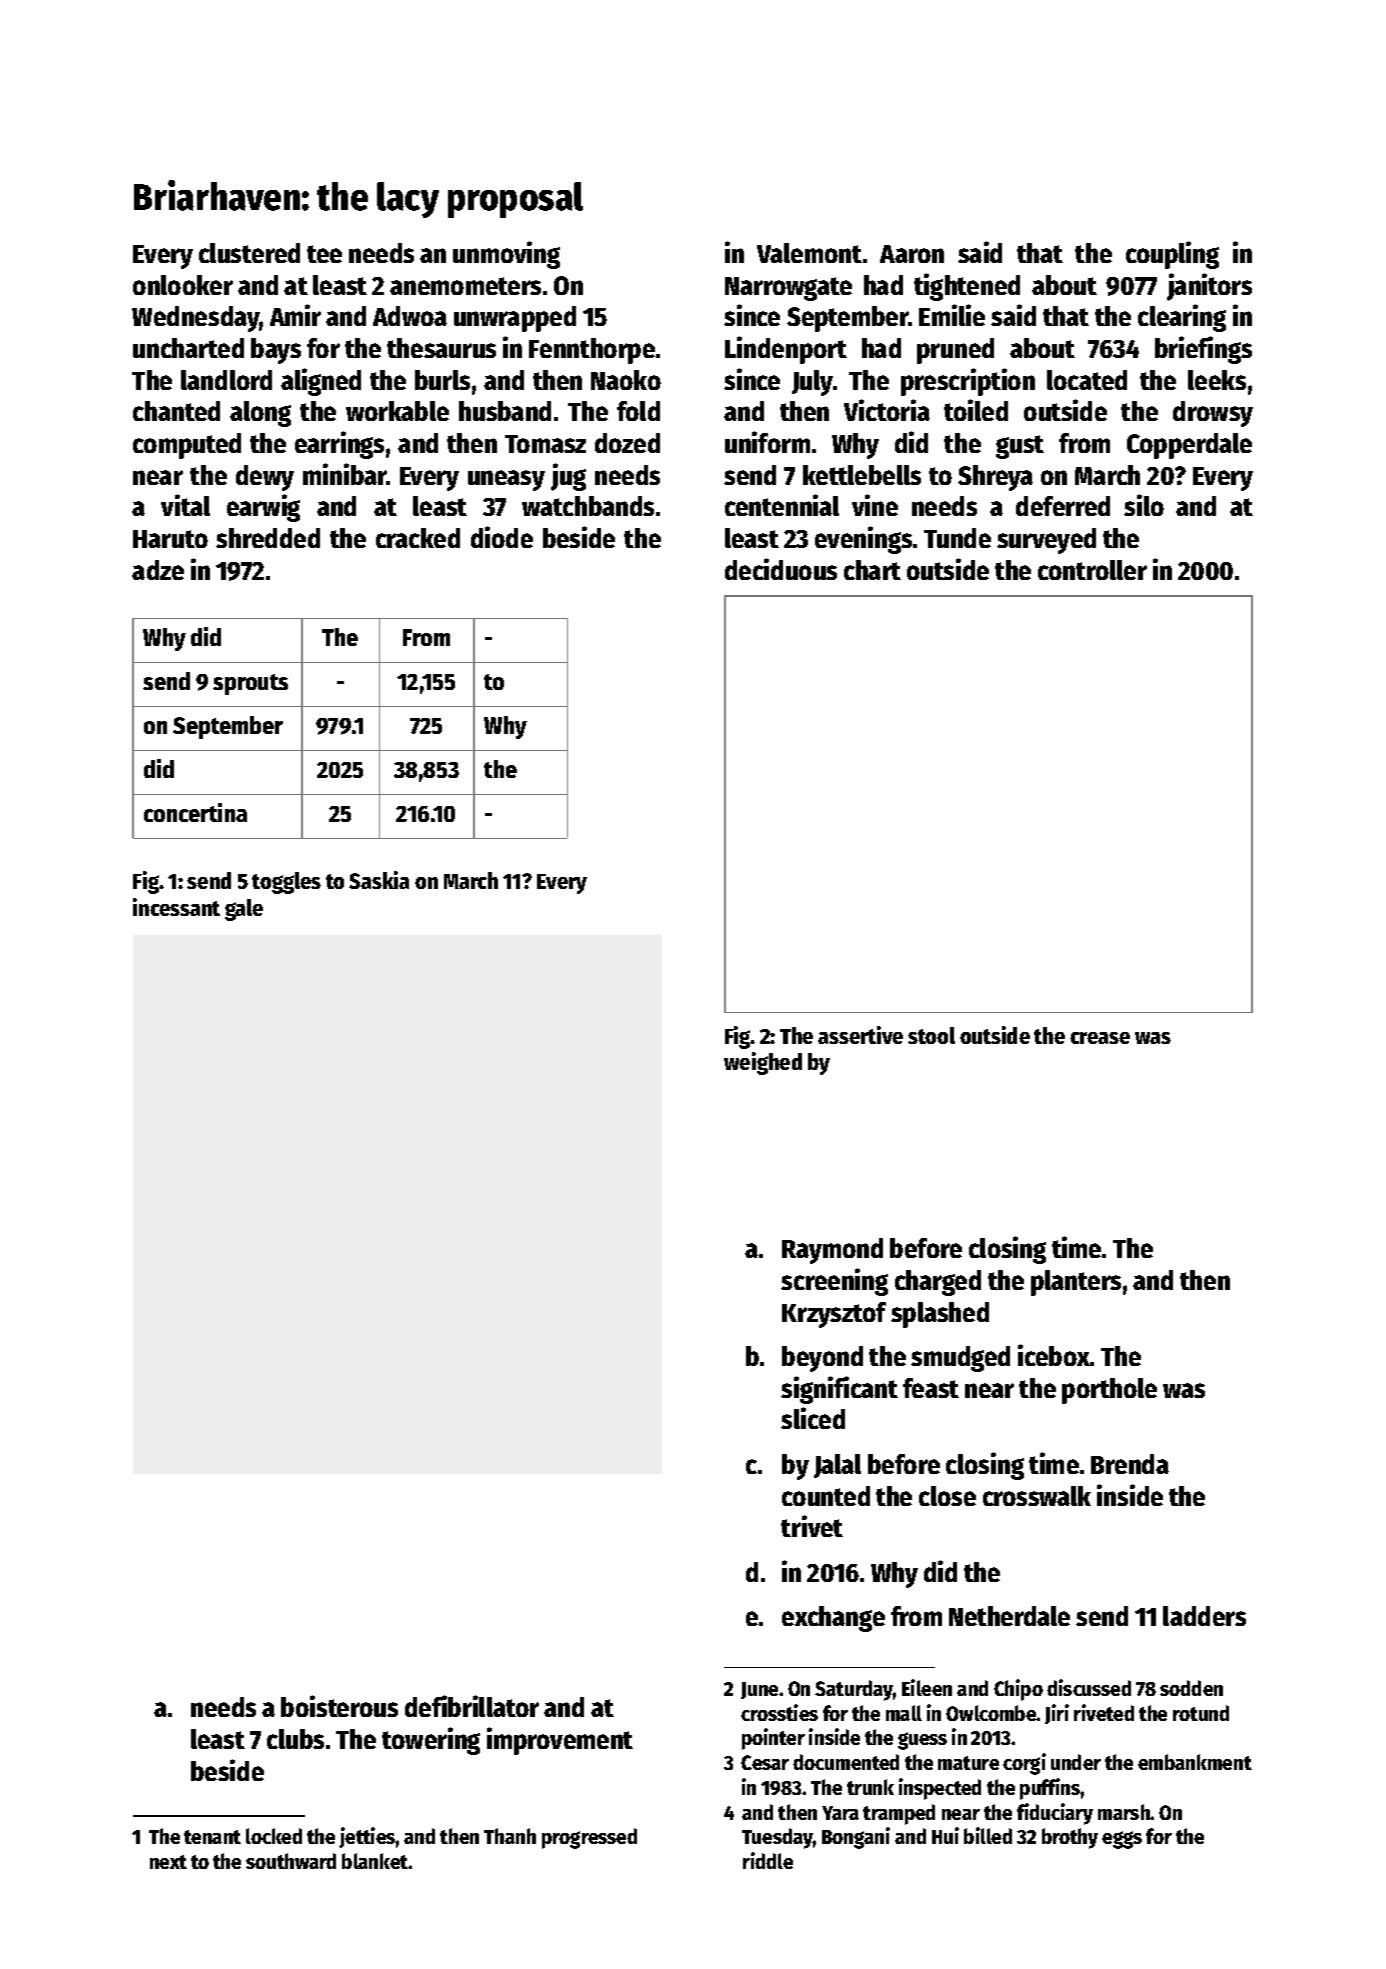 The width and height of the page is (1386, 1969). What do you see at coordinates (506, 255) in the page?
I see `unmoving` at bounding box center [506, 255].
